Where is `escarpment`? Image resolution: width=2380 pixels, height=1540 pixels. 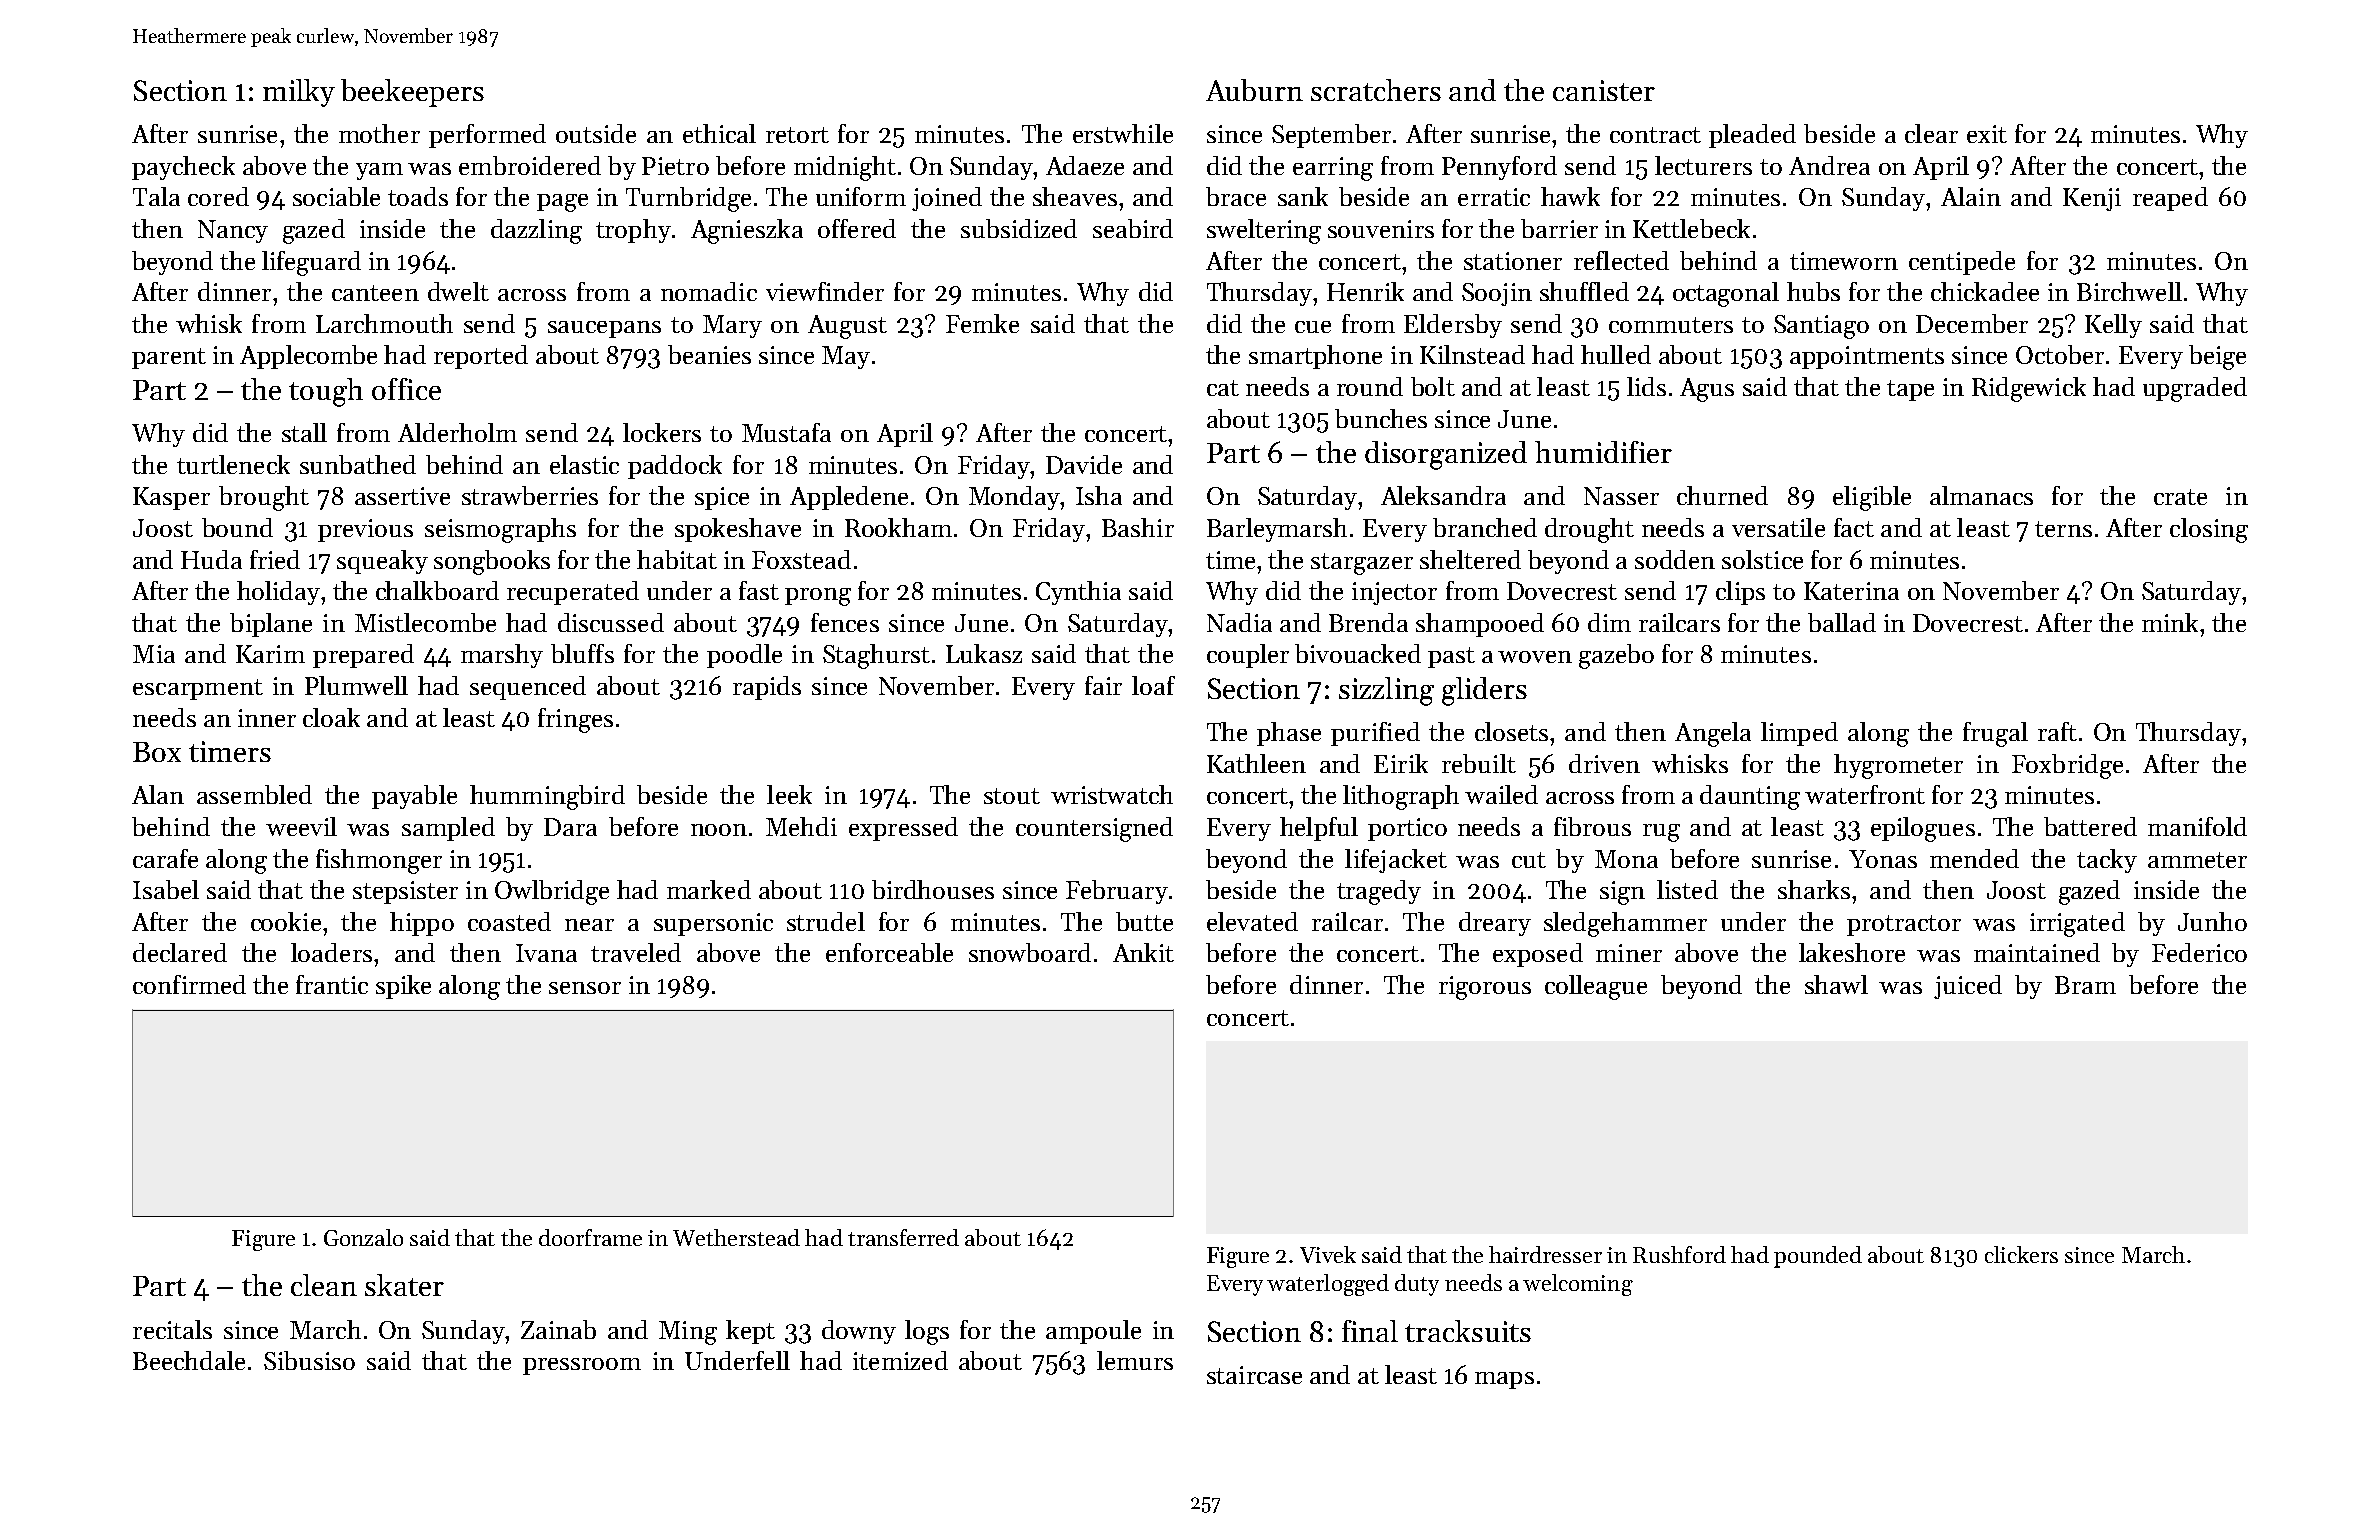
escarpment is located at coordinates (198, 689).
